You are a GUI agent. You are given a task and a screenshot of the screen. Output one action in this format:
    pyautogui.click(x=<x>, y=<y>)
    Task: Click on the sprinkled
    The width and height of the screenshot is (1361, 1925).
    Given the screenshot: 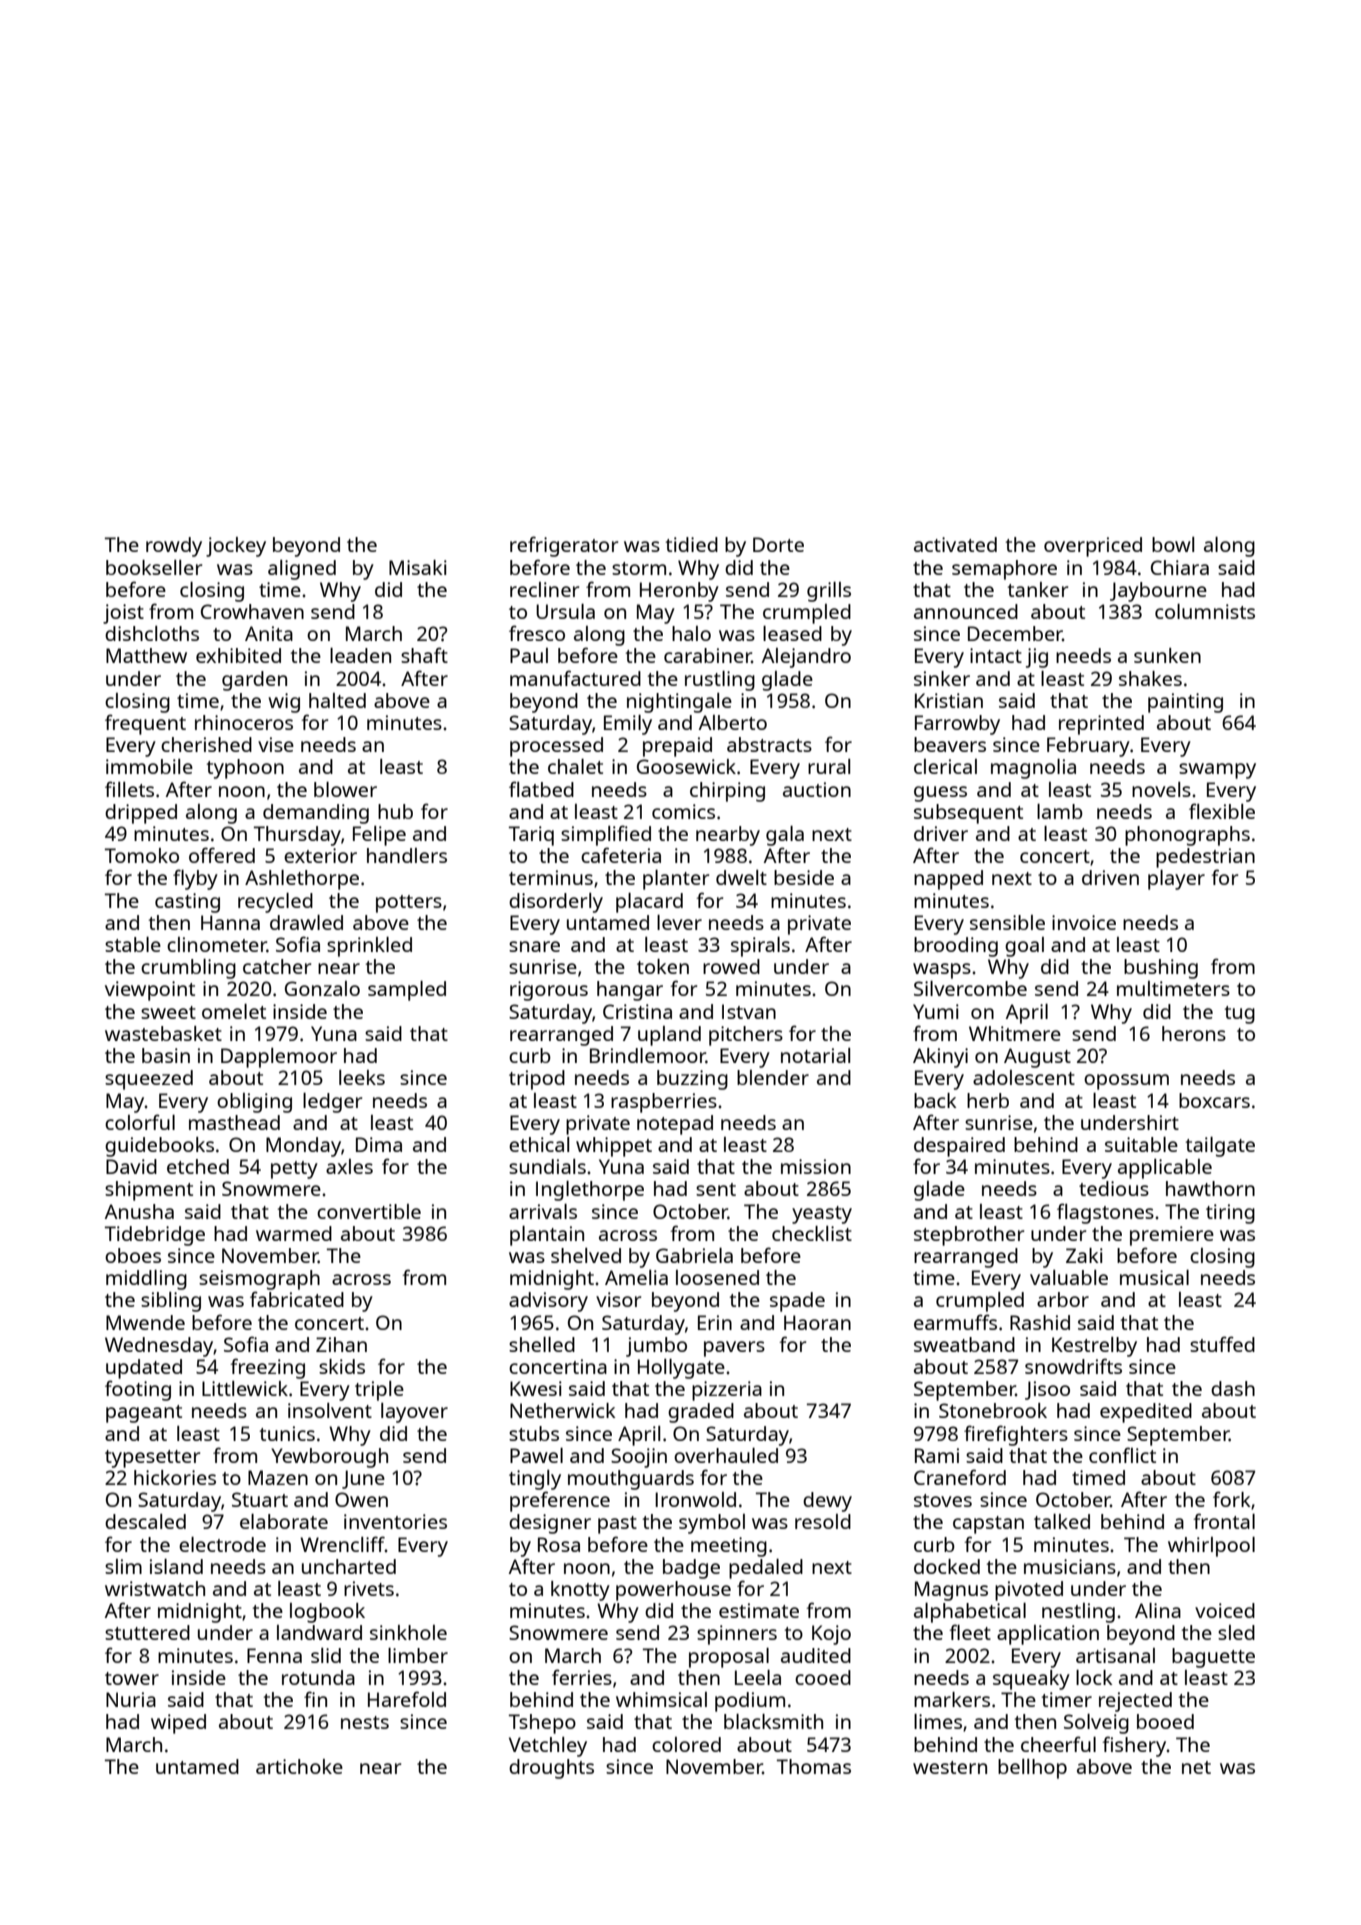 What is the action you would take?
    pyautogui.click(x=369, y=947)
